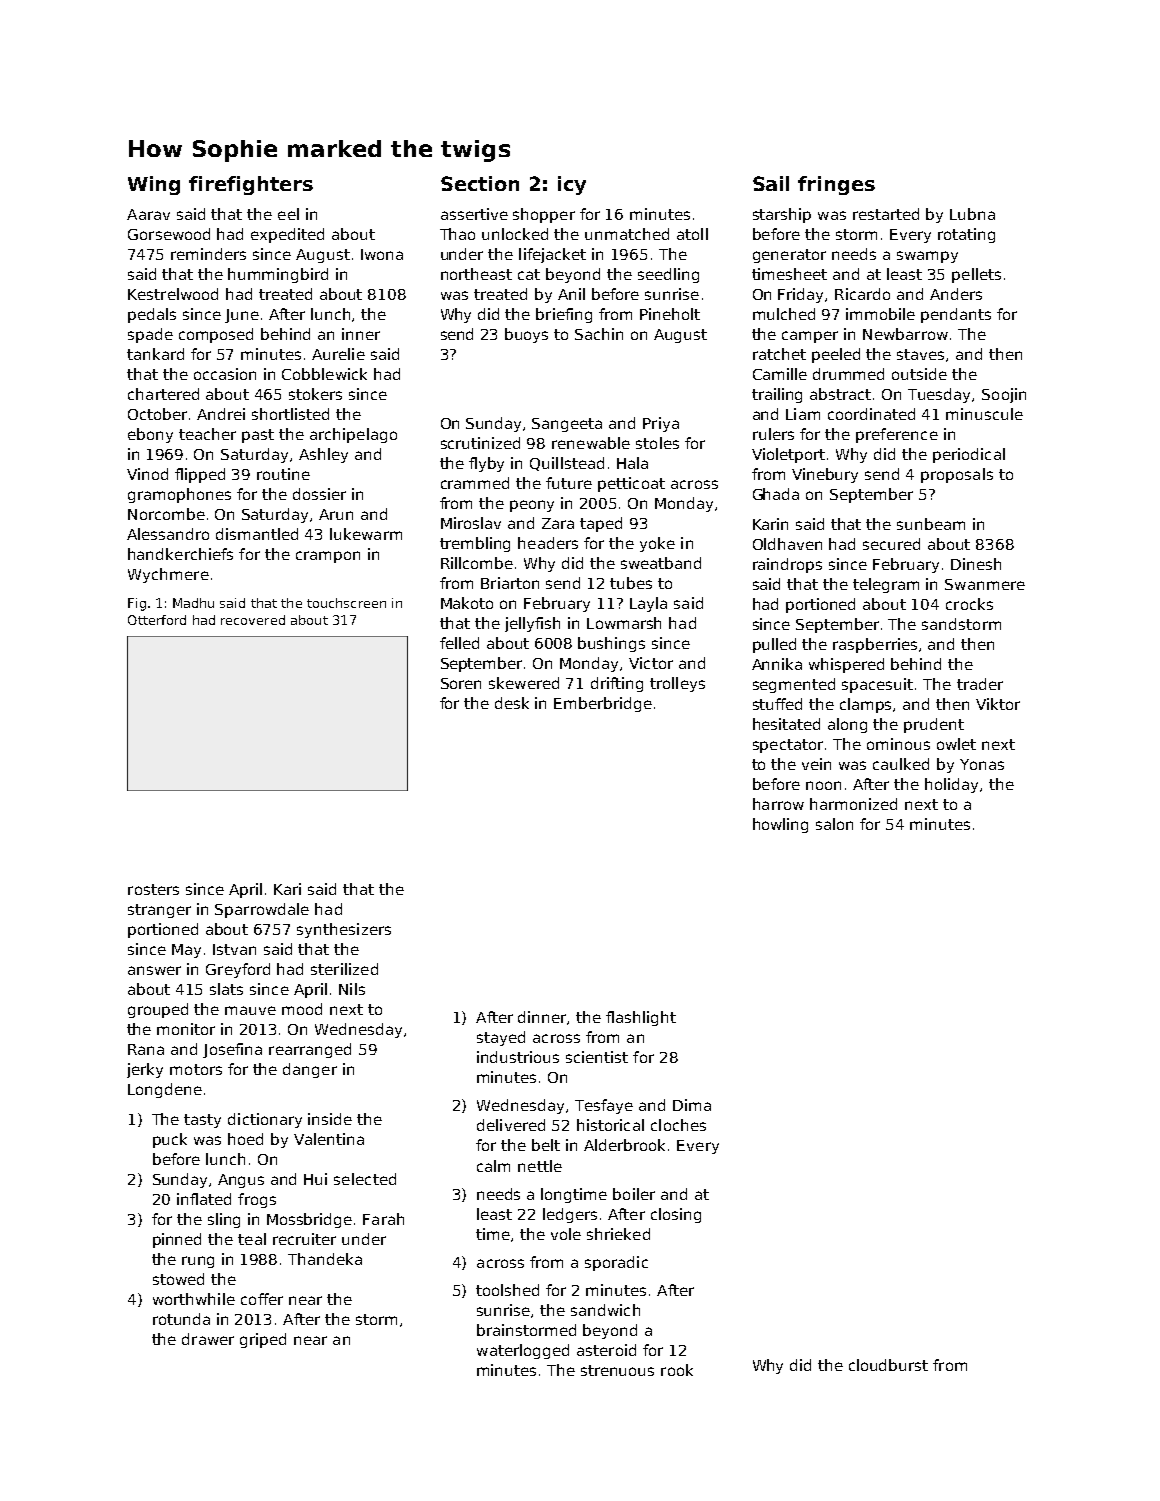 This image has width=1160, height=1501. What do you see at coordinates (566, 1234) in the image?
I see `vole` at bounding box center [566, 1234].
